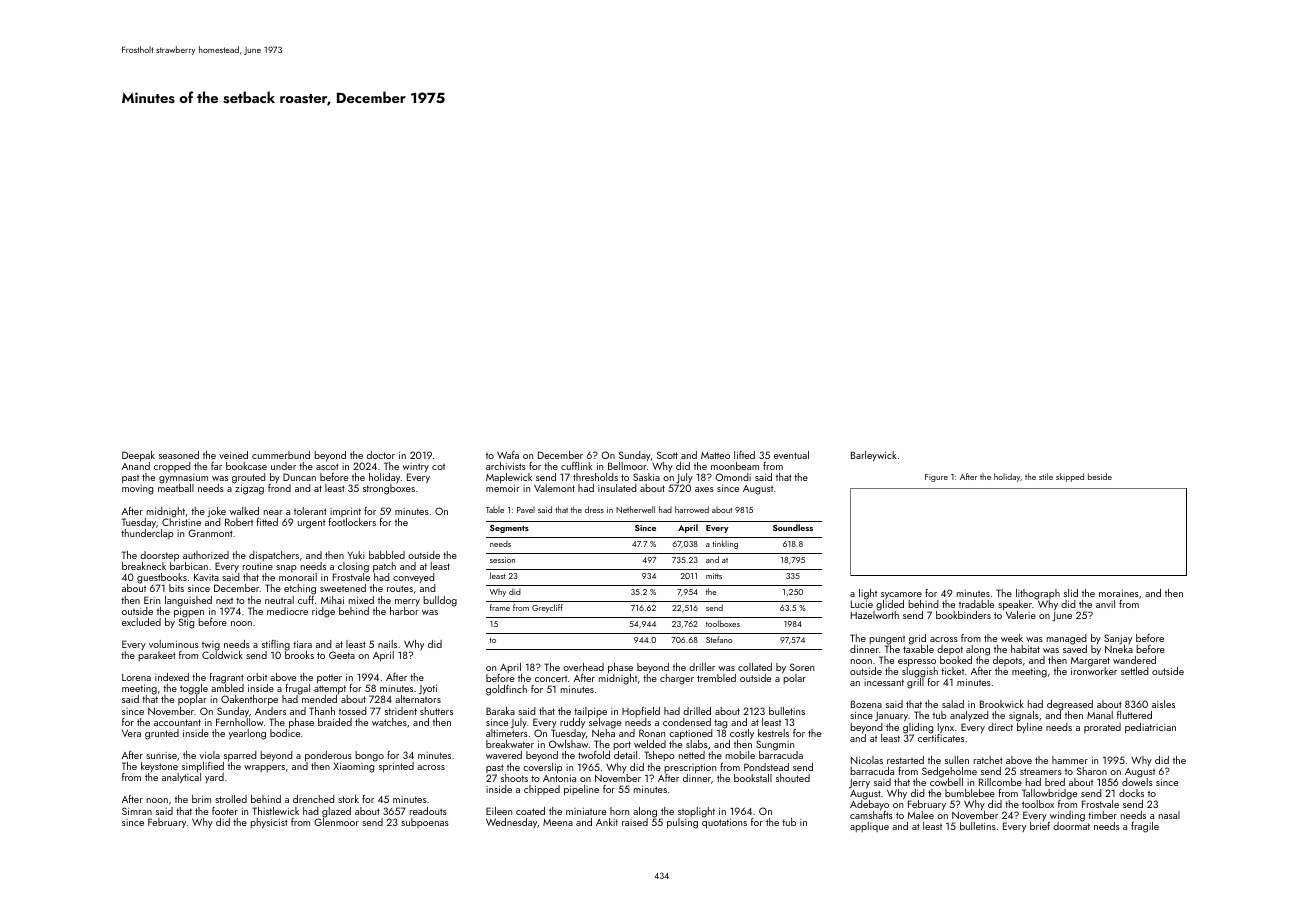 The image size is (1308, 924). Describe the element at coordinates (240, 722) in the image. I see `Fernhollow` at that location.
